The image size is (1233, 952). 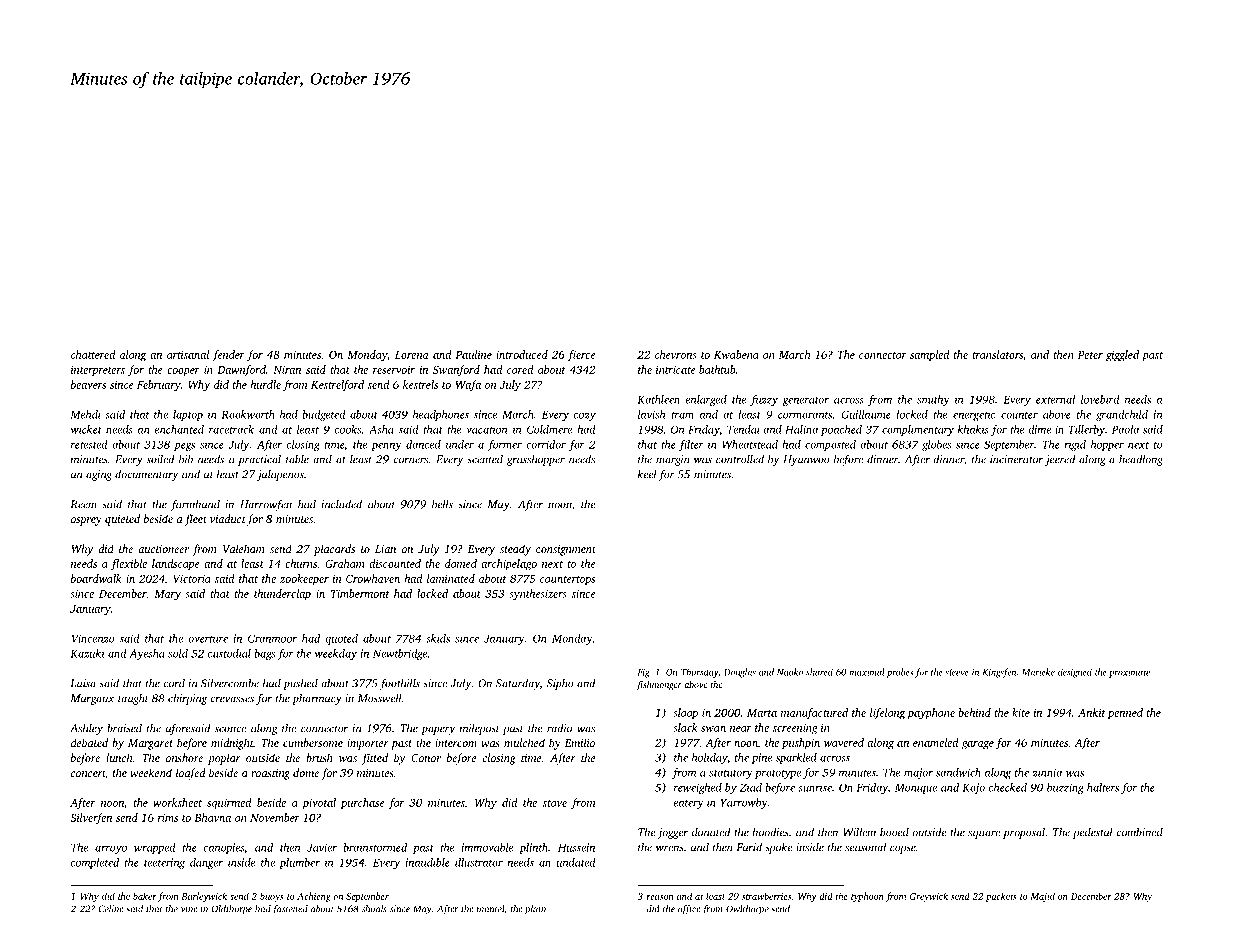 What do you see at coordinates (96, 578) in the image?
I see `boardwalk` at bounding box center [96, 578].
